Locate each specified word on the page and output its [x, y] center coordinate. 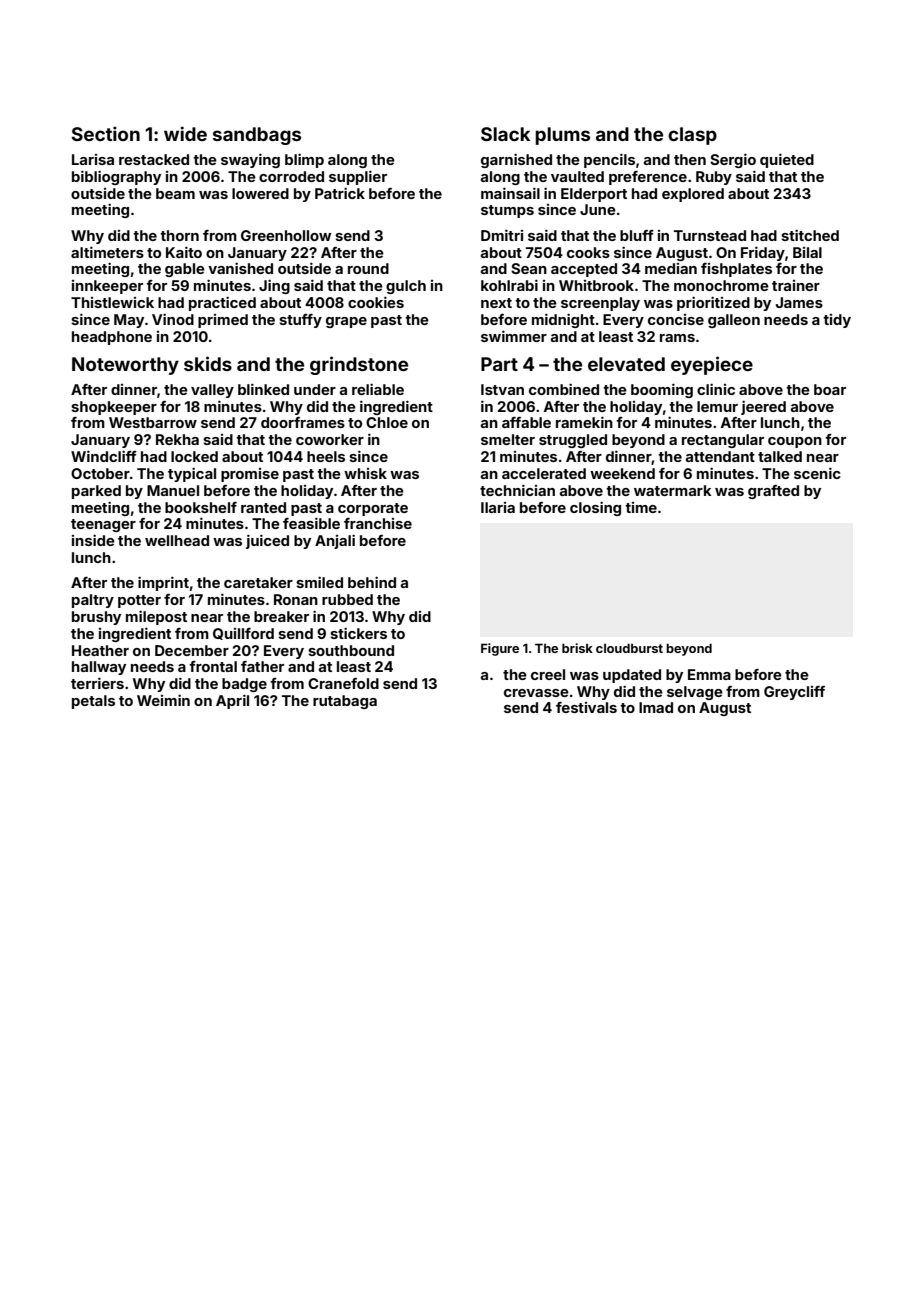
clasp [692, 136]
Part [499, 364]
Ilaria [498, 507]
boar [830, 389]
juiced [267, 541]
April [232, 701]
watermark [673, 490]
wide [185, 133]
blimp [304, 160]
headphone [112, 338]
